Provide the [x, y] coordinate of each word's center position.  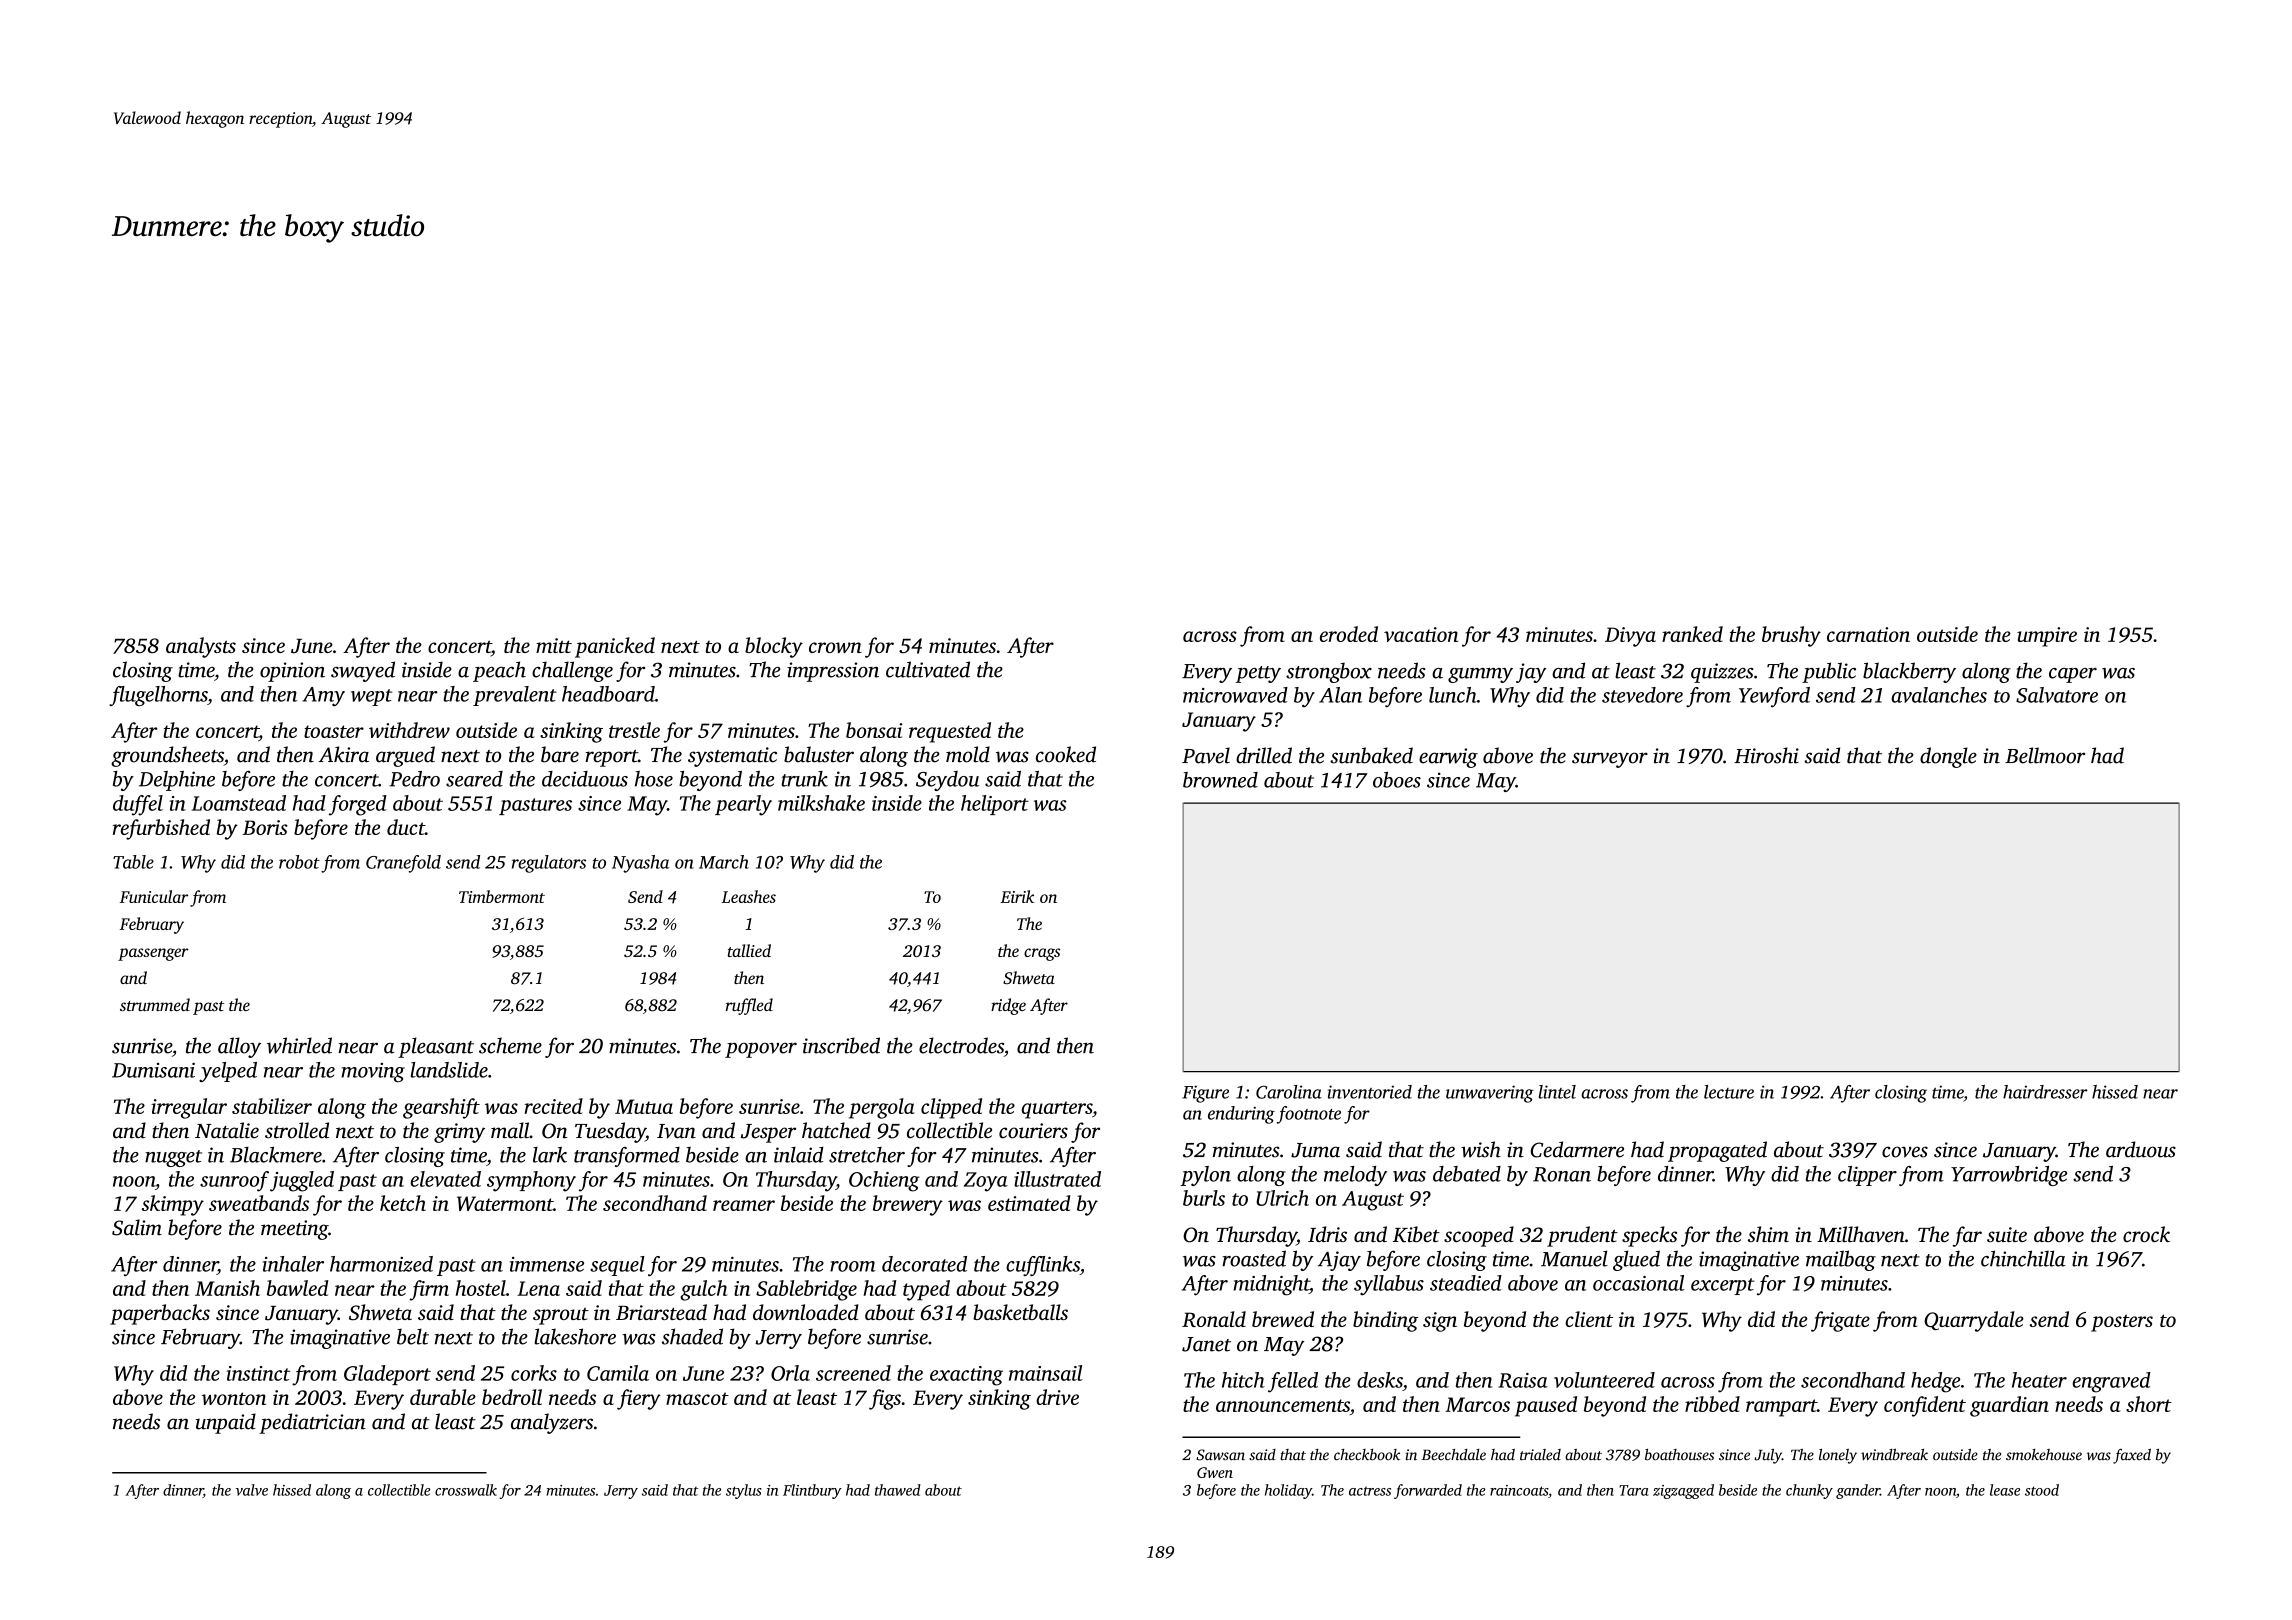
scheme [510, 1045]
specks [1649, 1236]
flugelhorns [158, 696]
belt [413, 1336]
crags [1042, 954]
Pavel [1206, 755]
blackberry [1909, 672]
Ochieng [884, 1181]
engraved [2111, 1382]
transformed [627, 1157]
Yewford [1774, 697]
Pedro [414, 779]
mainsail [1046, 1373]
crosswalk [466, 1490]
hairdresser [2045, 1092]
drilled [1264, 755]
